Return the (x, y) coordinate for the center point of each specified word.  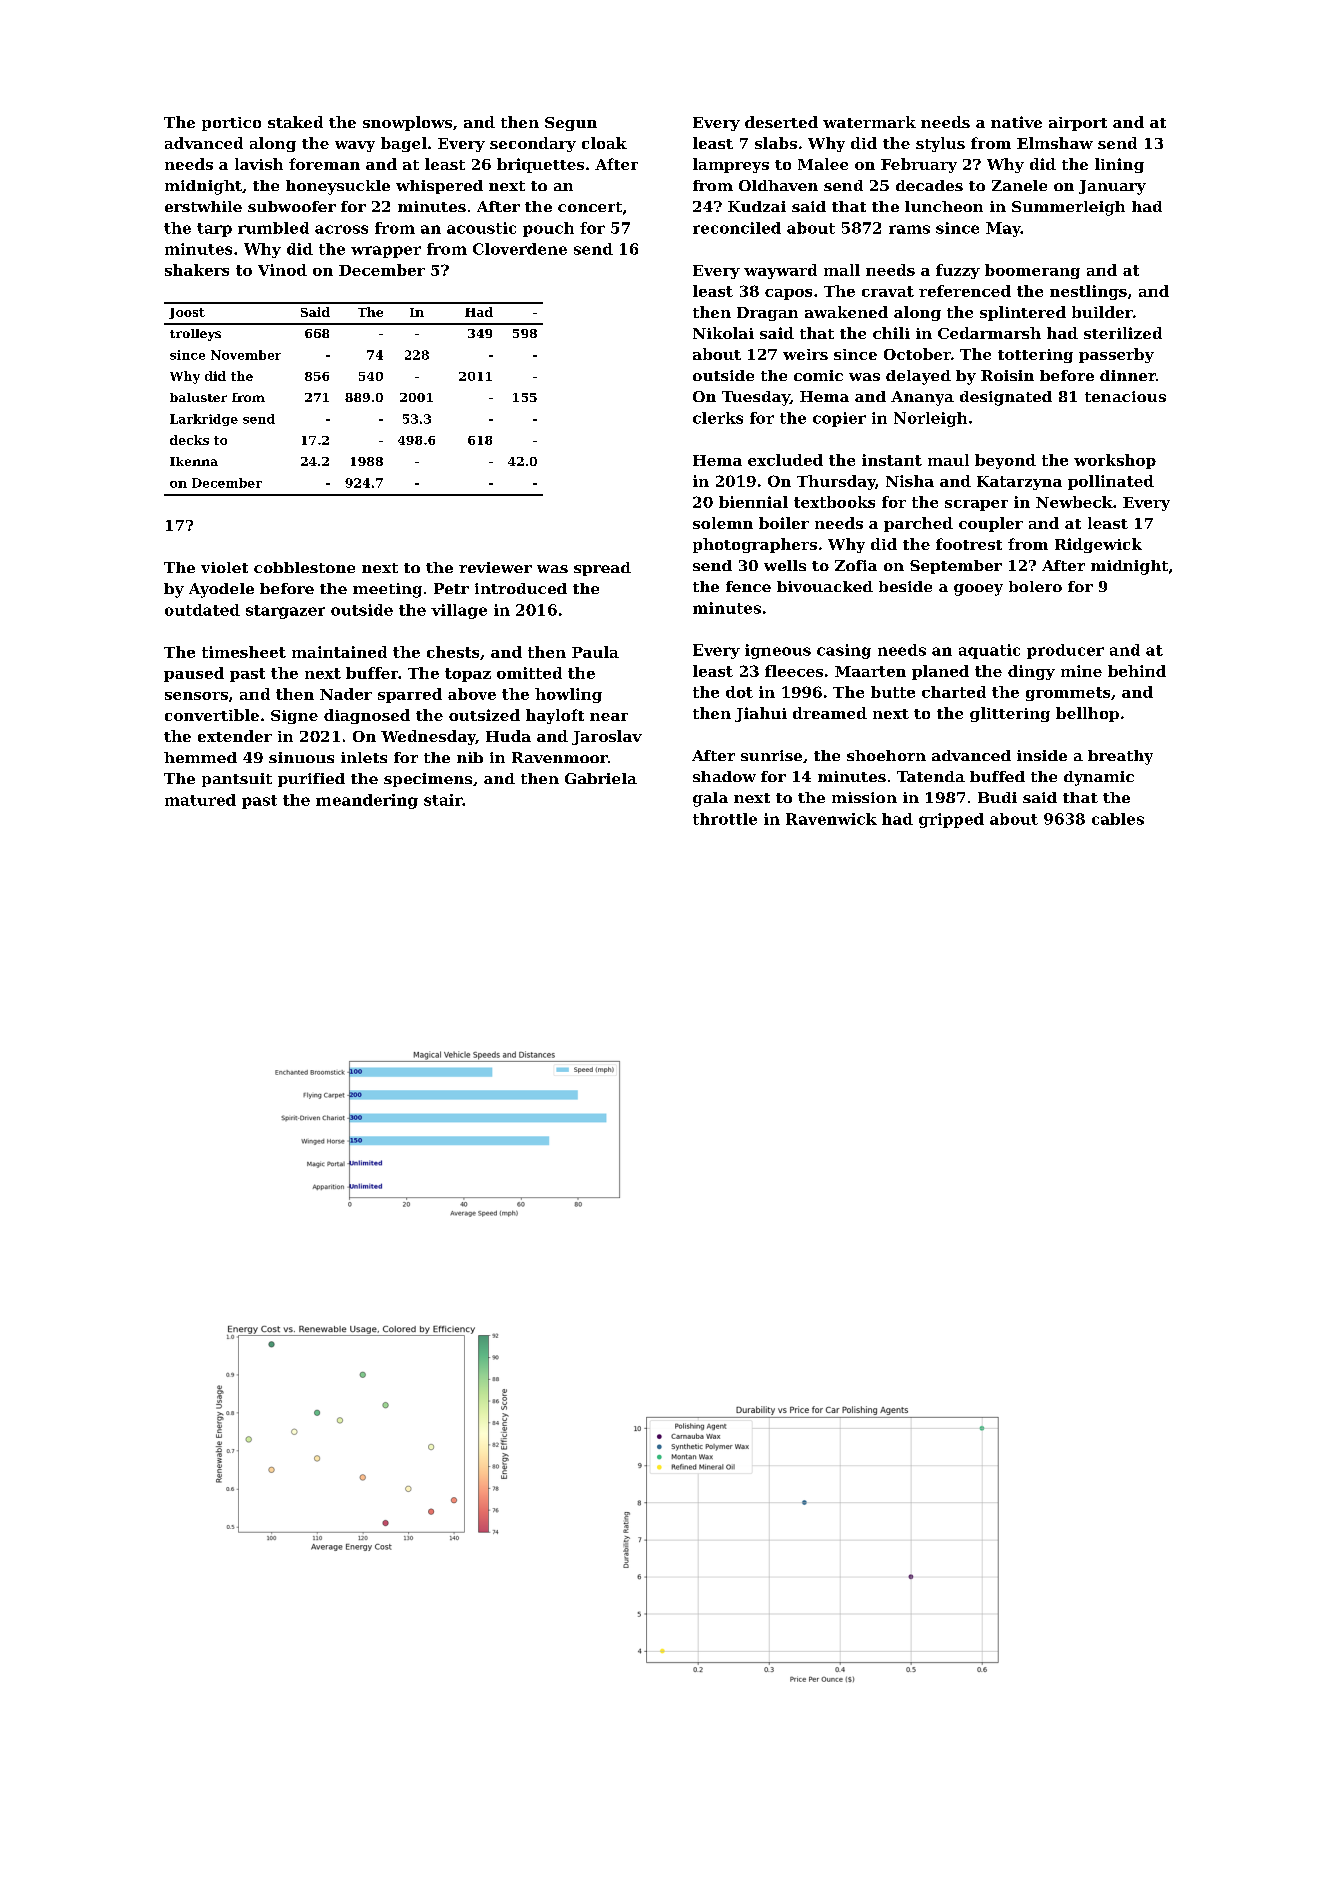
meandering (367, 801)
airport (1078, 124)
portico (231, 124)
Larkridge (204, 420)
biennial (753, 502)
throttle (725, 819)
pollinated (1111, 482)
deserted (781, 122)
